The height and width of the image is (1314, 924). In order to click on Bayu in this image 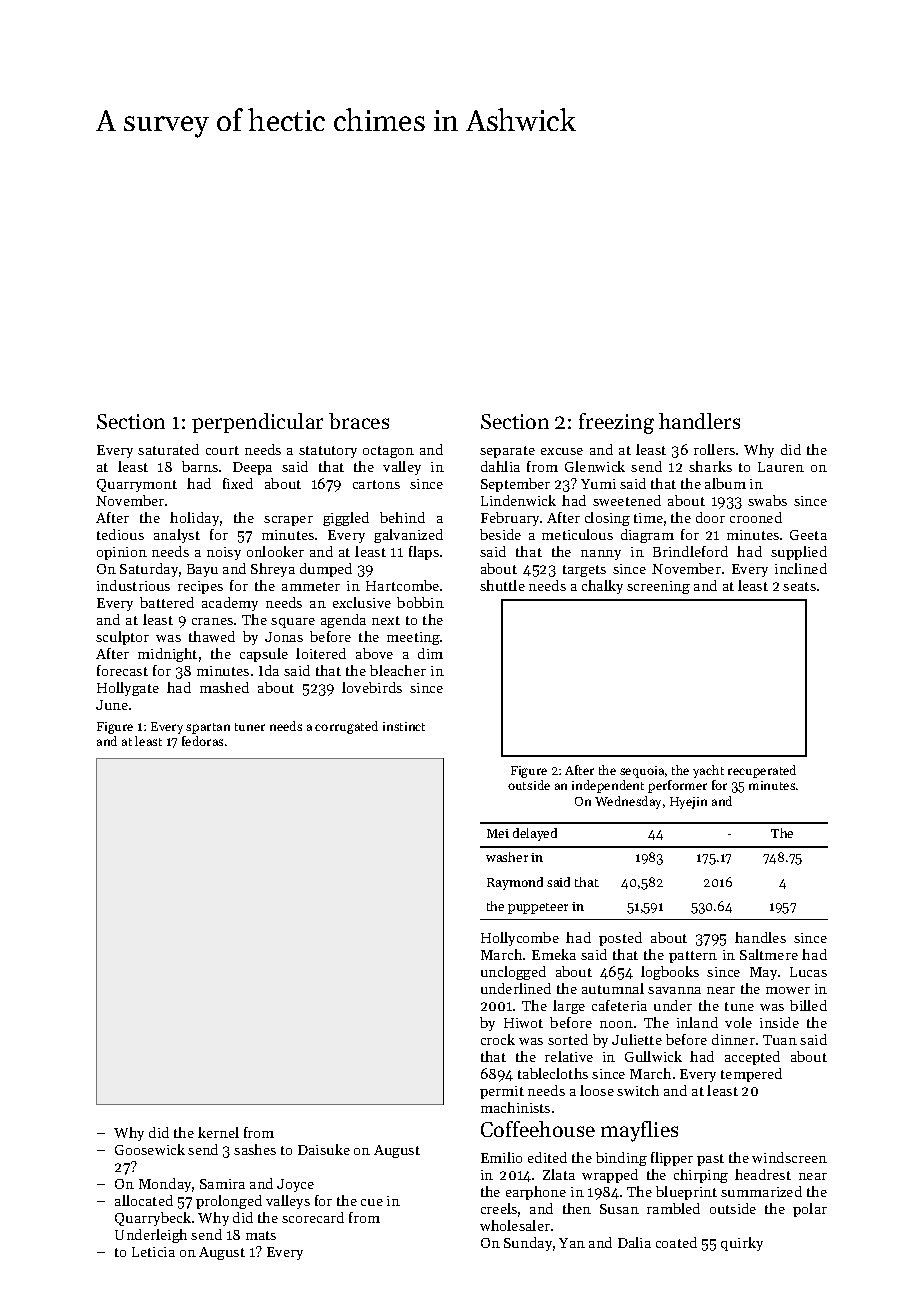, I will do `click(202, 570)`.
